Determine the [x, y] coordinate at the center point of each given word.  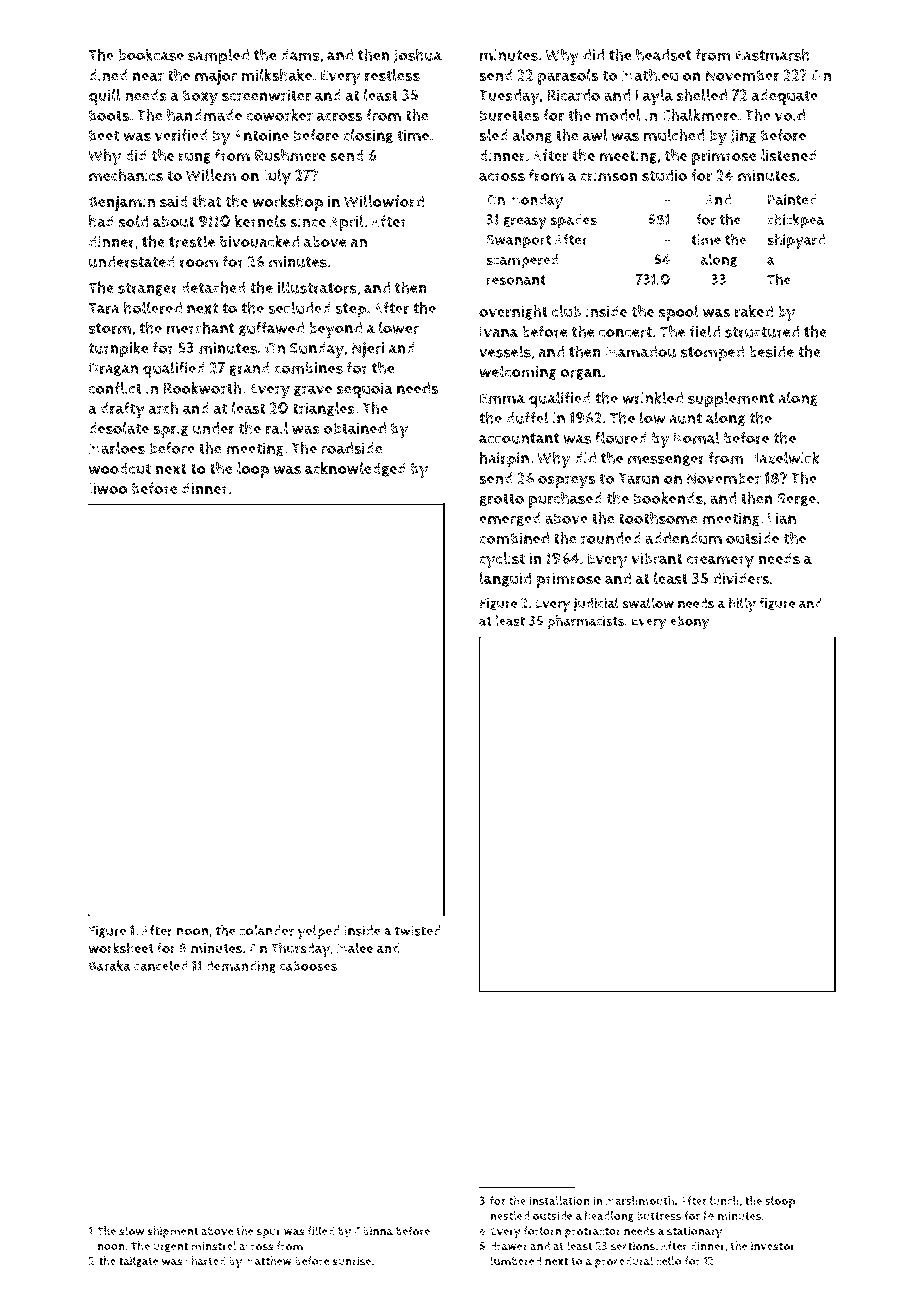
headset [664, 54]
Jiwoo [107, 489]
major [216, 77]
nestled [509, 1215]
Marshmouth [640, 1201]
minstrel [214, 1246]
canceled [161, 965]
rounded [611, 538]
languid [505, 579]
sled [493, 135]
